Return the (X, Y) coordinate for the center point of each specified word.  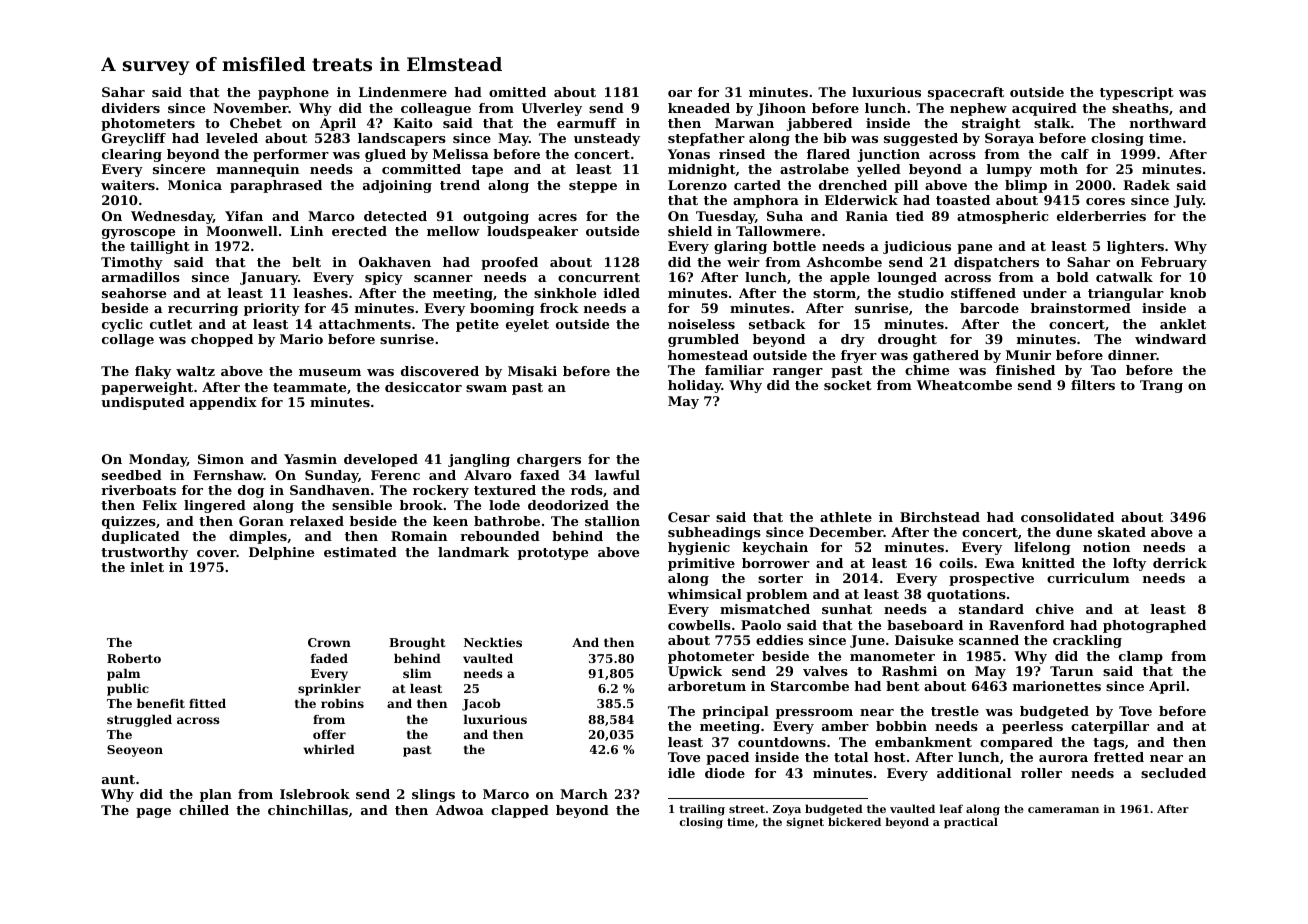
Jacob (481, 705)
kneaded (699, 108)
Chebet (256, 123)
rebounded (500, 536)
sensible (362, 505)
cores (1105, 201)
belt (306, 262)
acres (557, 217)
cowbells (699, 625)
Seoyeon (135, 751)
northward (1168, 123)
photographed (1154, 626)
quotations (966, 595)
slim (417, 673)
